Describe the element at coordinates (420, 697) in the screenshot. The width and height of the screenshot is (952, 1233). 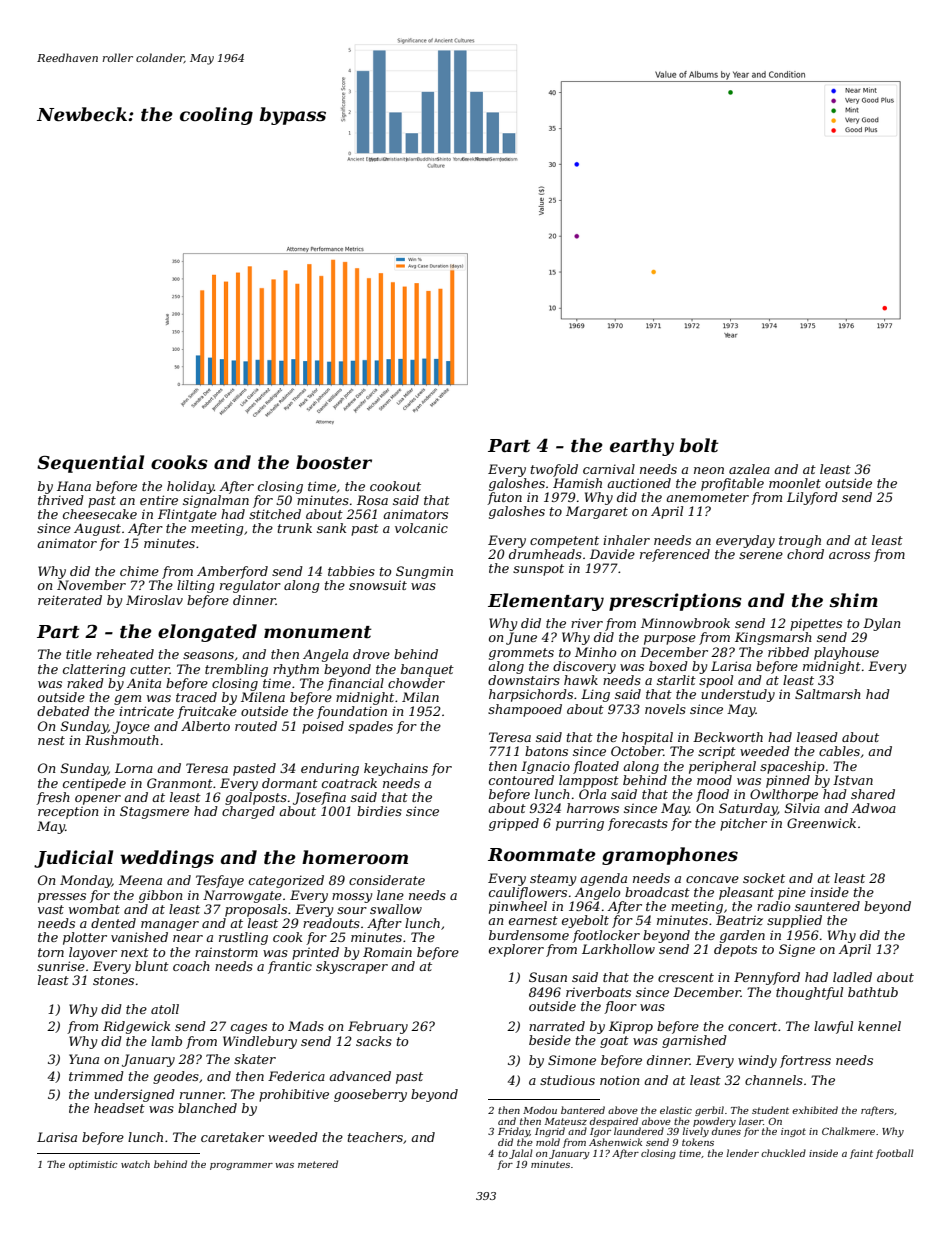
I see `Milan` at that location.
